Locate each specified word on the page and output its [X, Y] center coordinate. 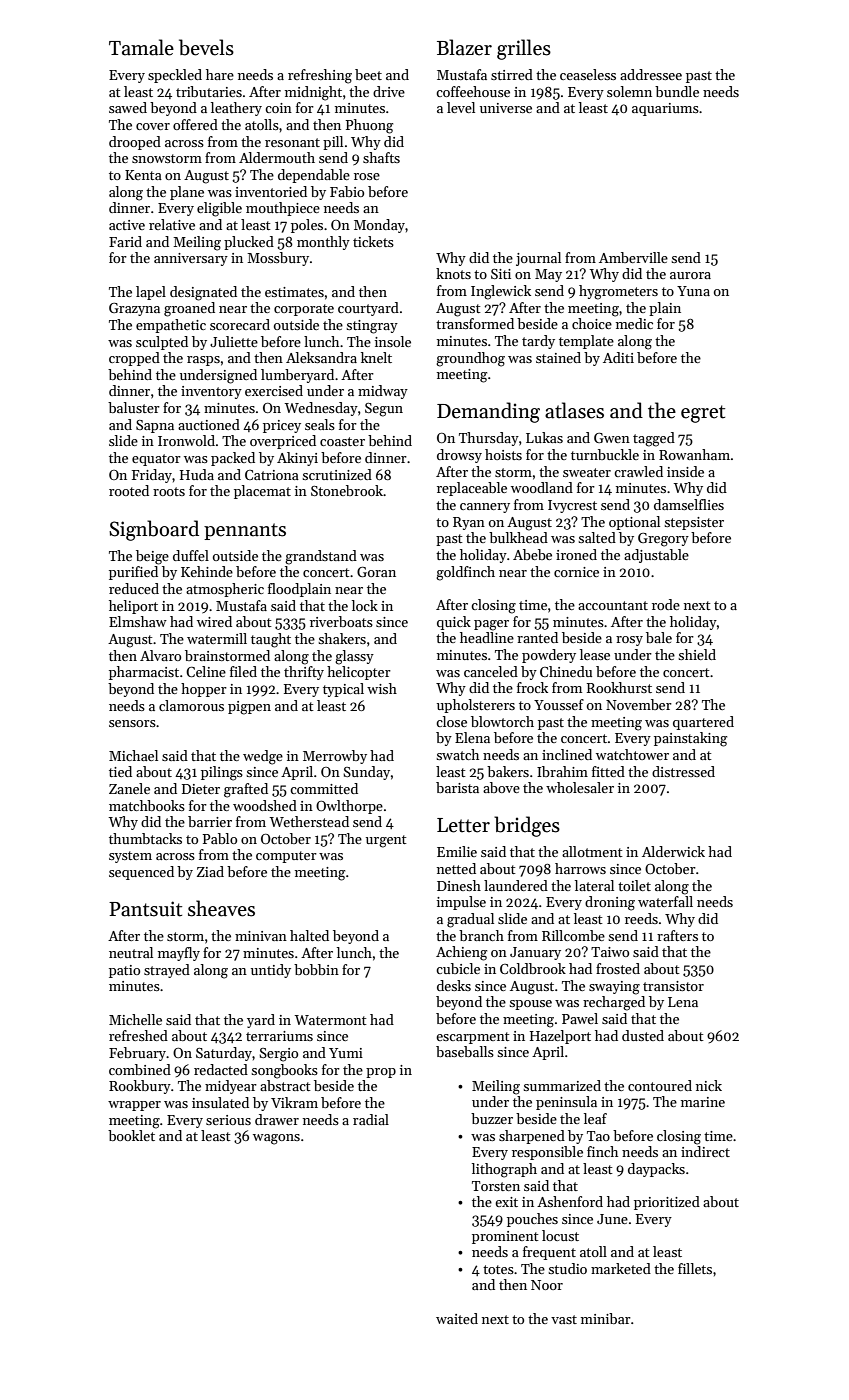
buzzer [492, 1118]
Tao [598, 1136]
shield [697, 654]
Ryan [469, 523]
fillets [695, 1268]
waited [457, 1318]
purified [133, 573]
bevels [206, 47]
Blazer [464, 47]
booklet [131, 1135]
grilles [524, 49]
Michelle [135, 1019]
